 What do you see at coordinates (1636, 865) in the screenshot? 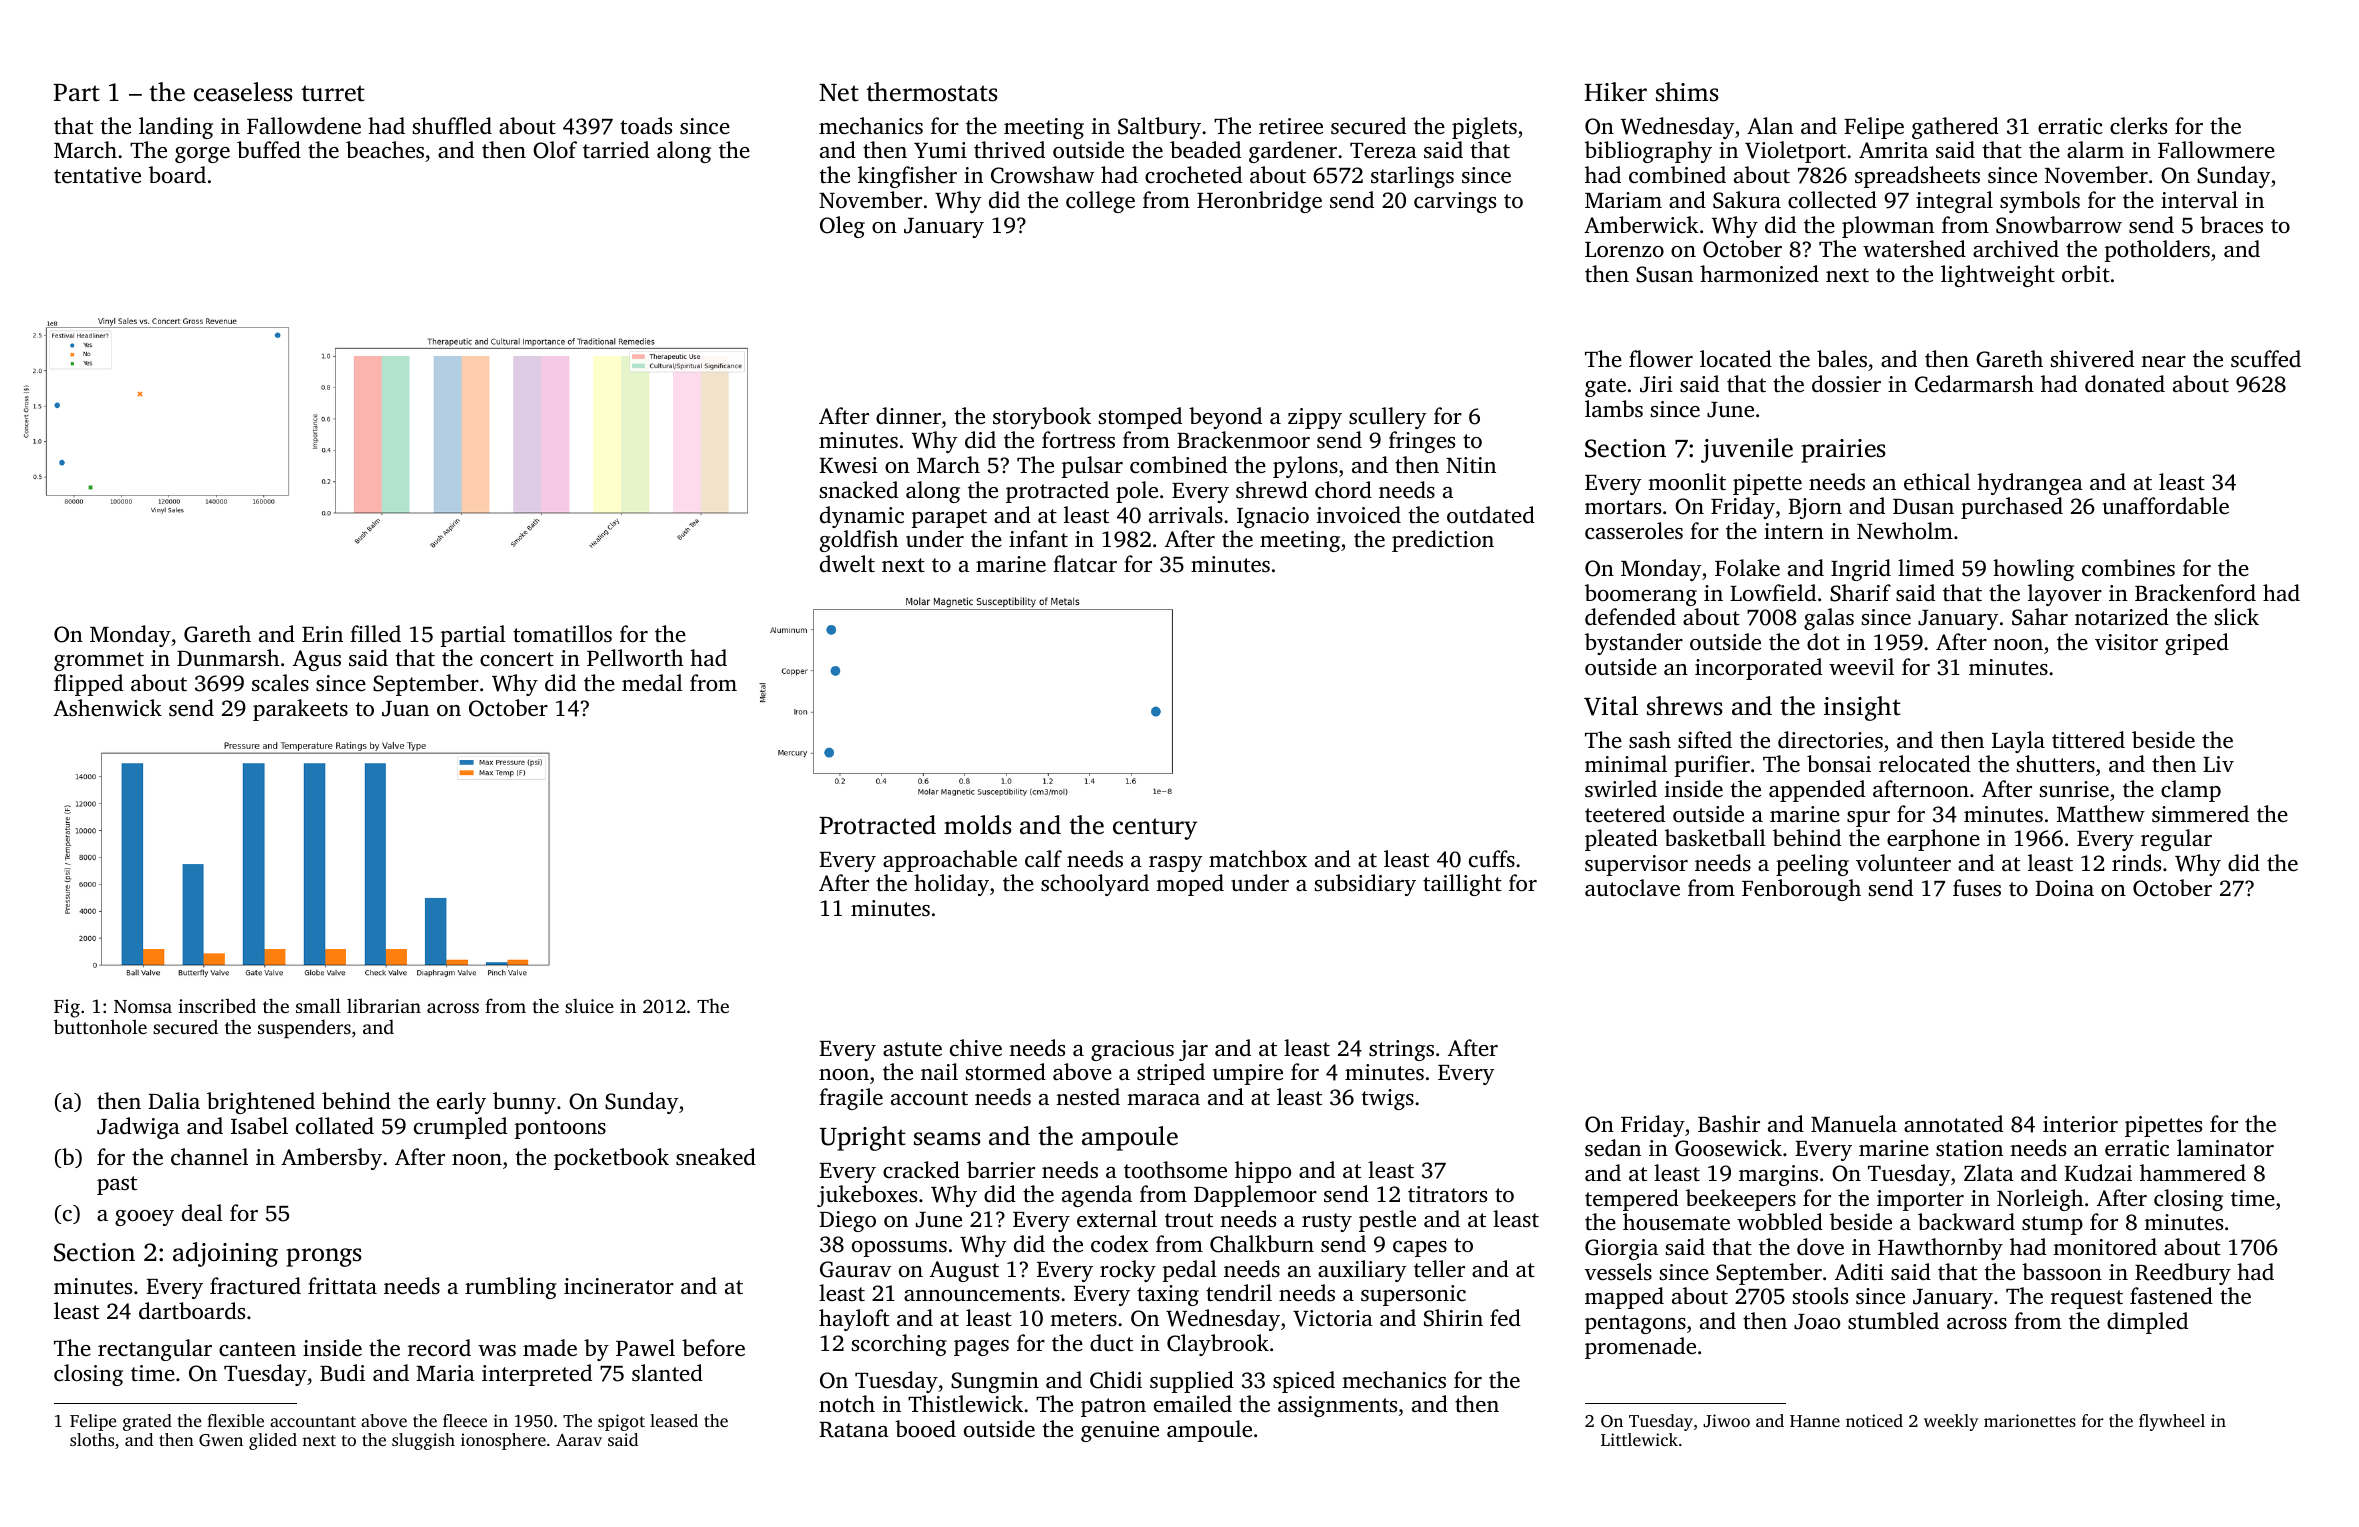
I see `supervisor` at bounding box center [1636, 865].
